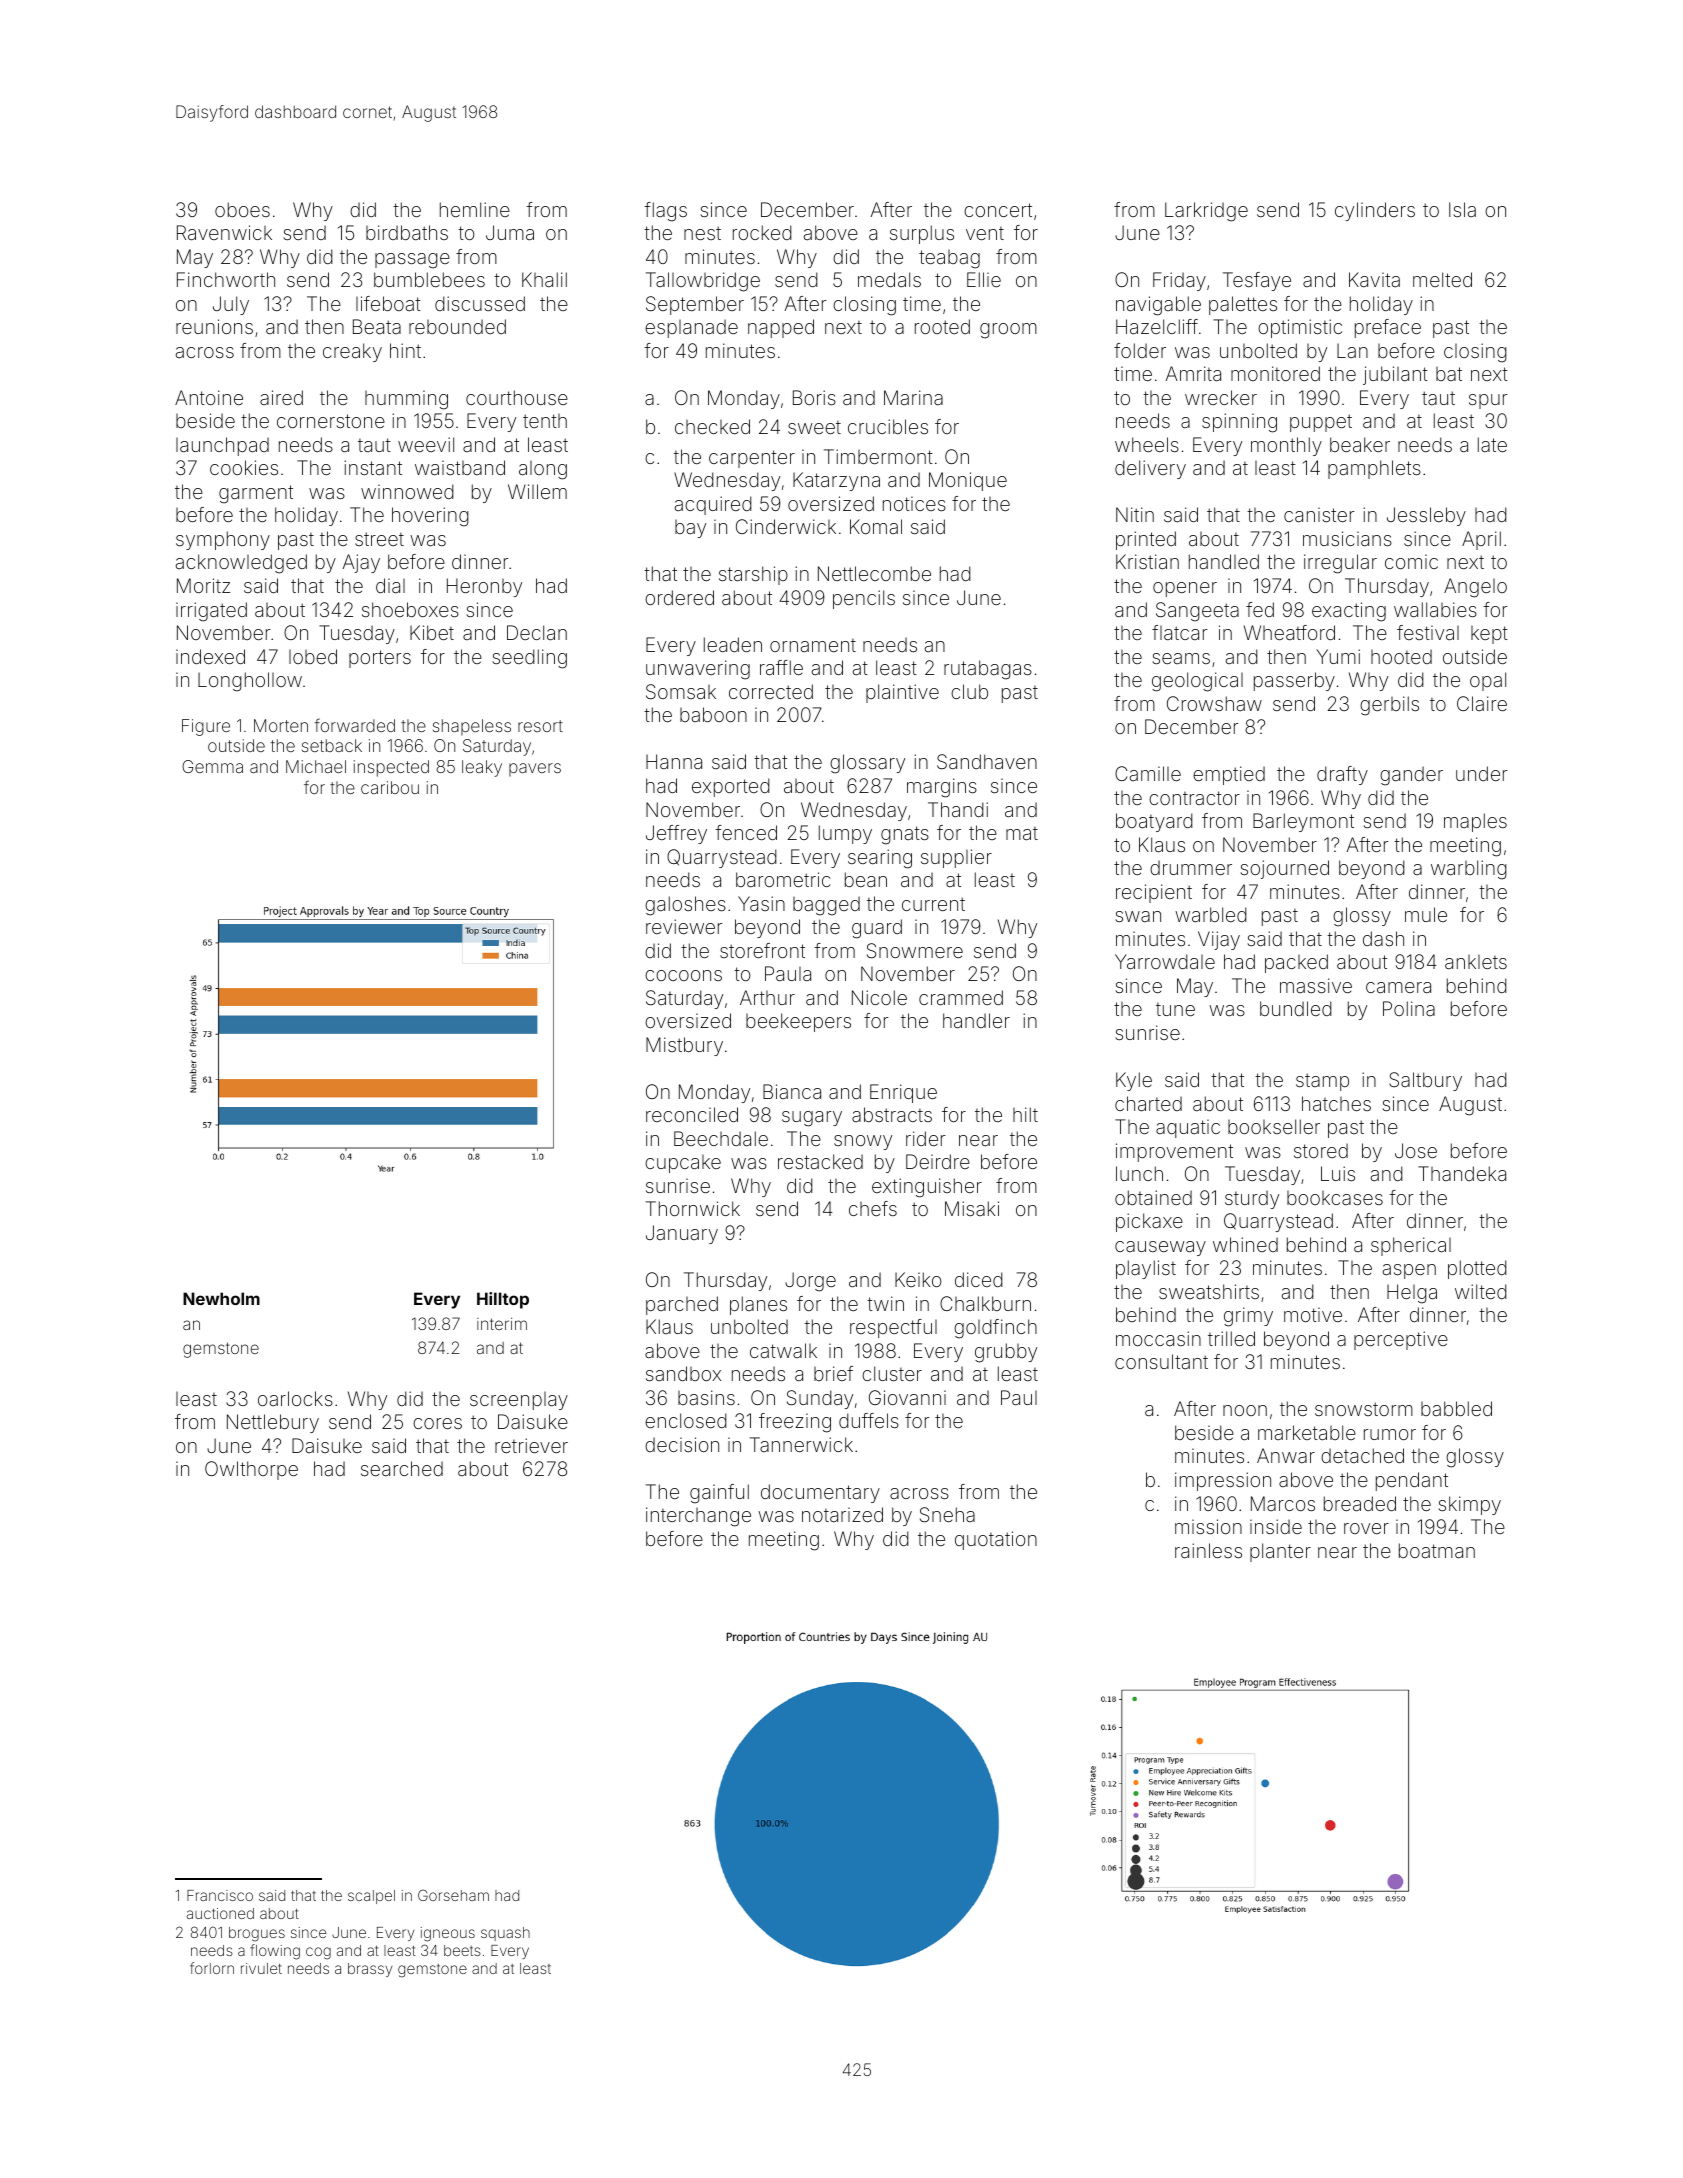 Image resolution: width=1683 pixels, height=2178 pixels. What do you see at coordinates (987, 761) in the screenshot?
I see `Sandhaven` at bounding box center [987, 761].
